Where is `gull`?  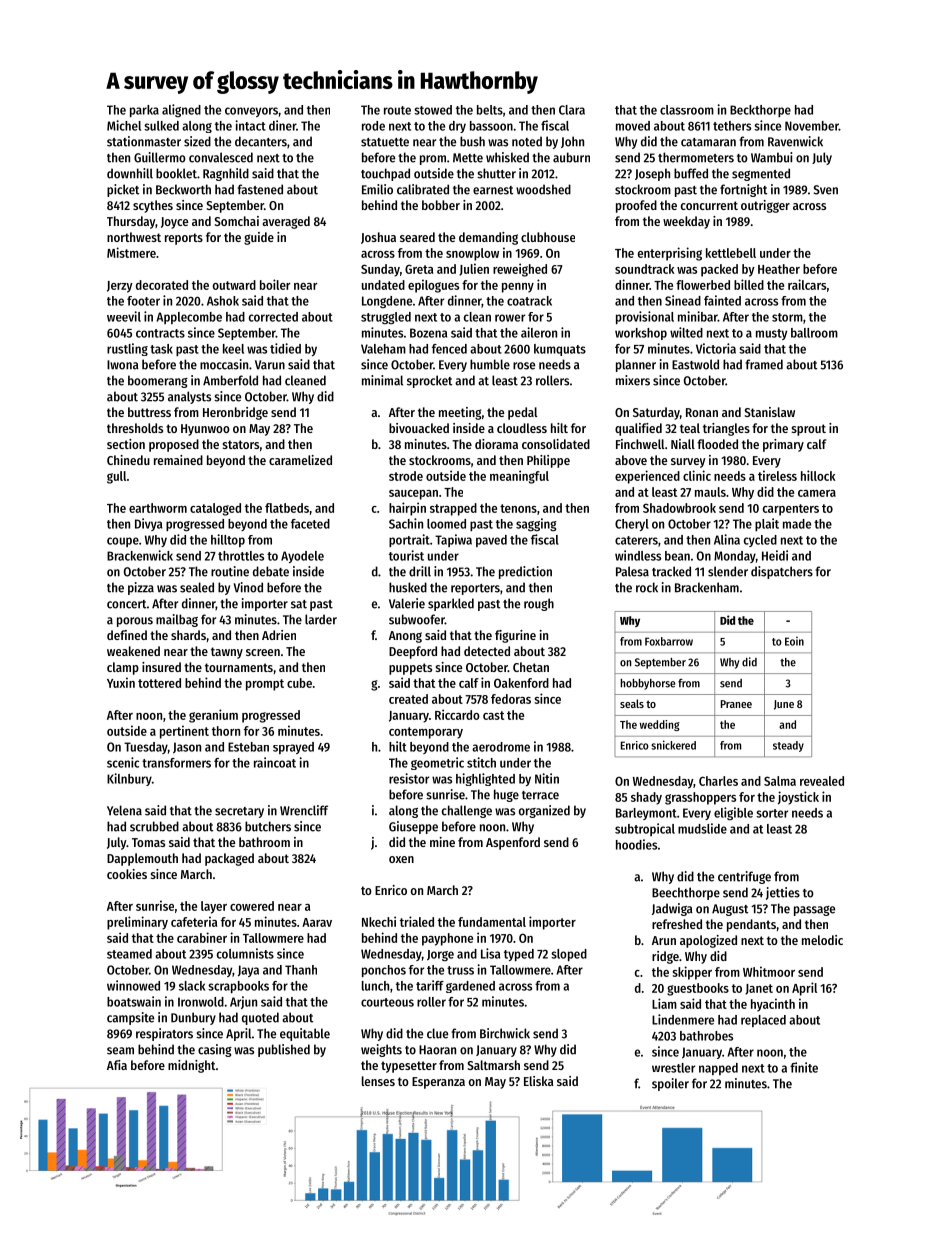
gull is located at coordinates (116, 477).
